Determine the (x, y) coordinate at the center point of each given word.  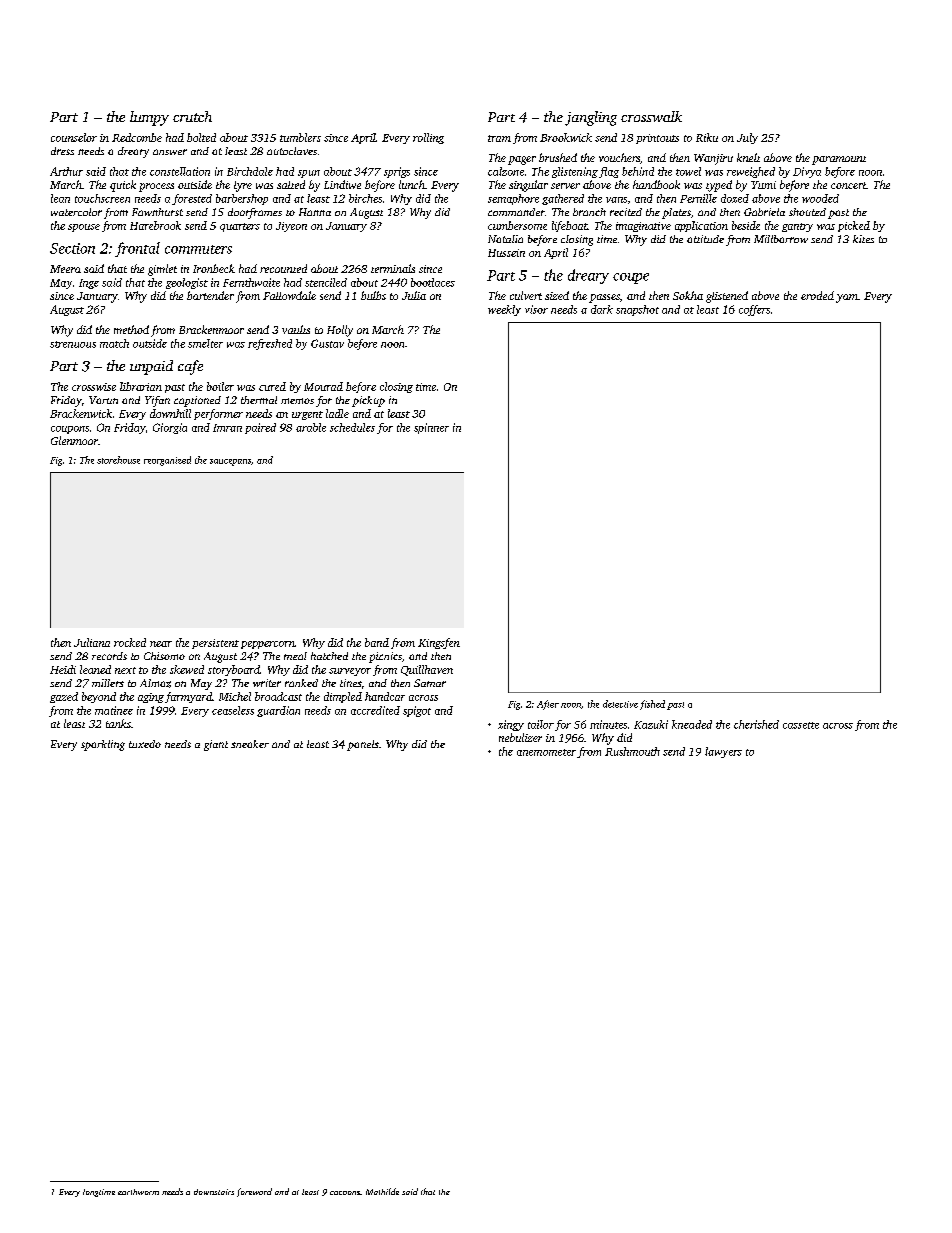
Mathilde (382, 1191)
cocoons (345, 1193)
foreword (254, 1192)
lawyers (723, 752)
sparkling (103, 745)
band (377, 642)
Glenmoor (74, 440)
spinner (431, 428)
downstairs (214, 1192)
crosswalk (651, 116)
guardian (278, 711)
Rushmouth (632, 751)
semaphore (513, 199)
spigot (417, 711)
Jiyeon (291, 227)
